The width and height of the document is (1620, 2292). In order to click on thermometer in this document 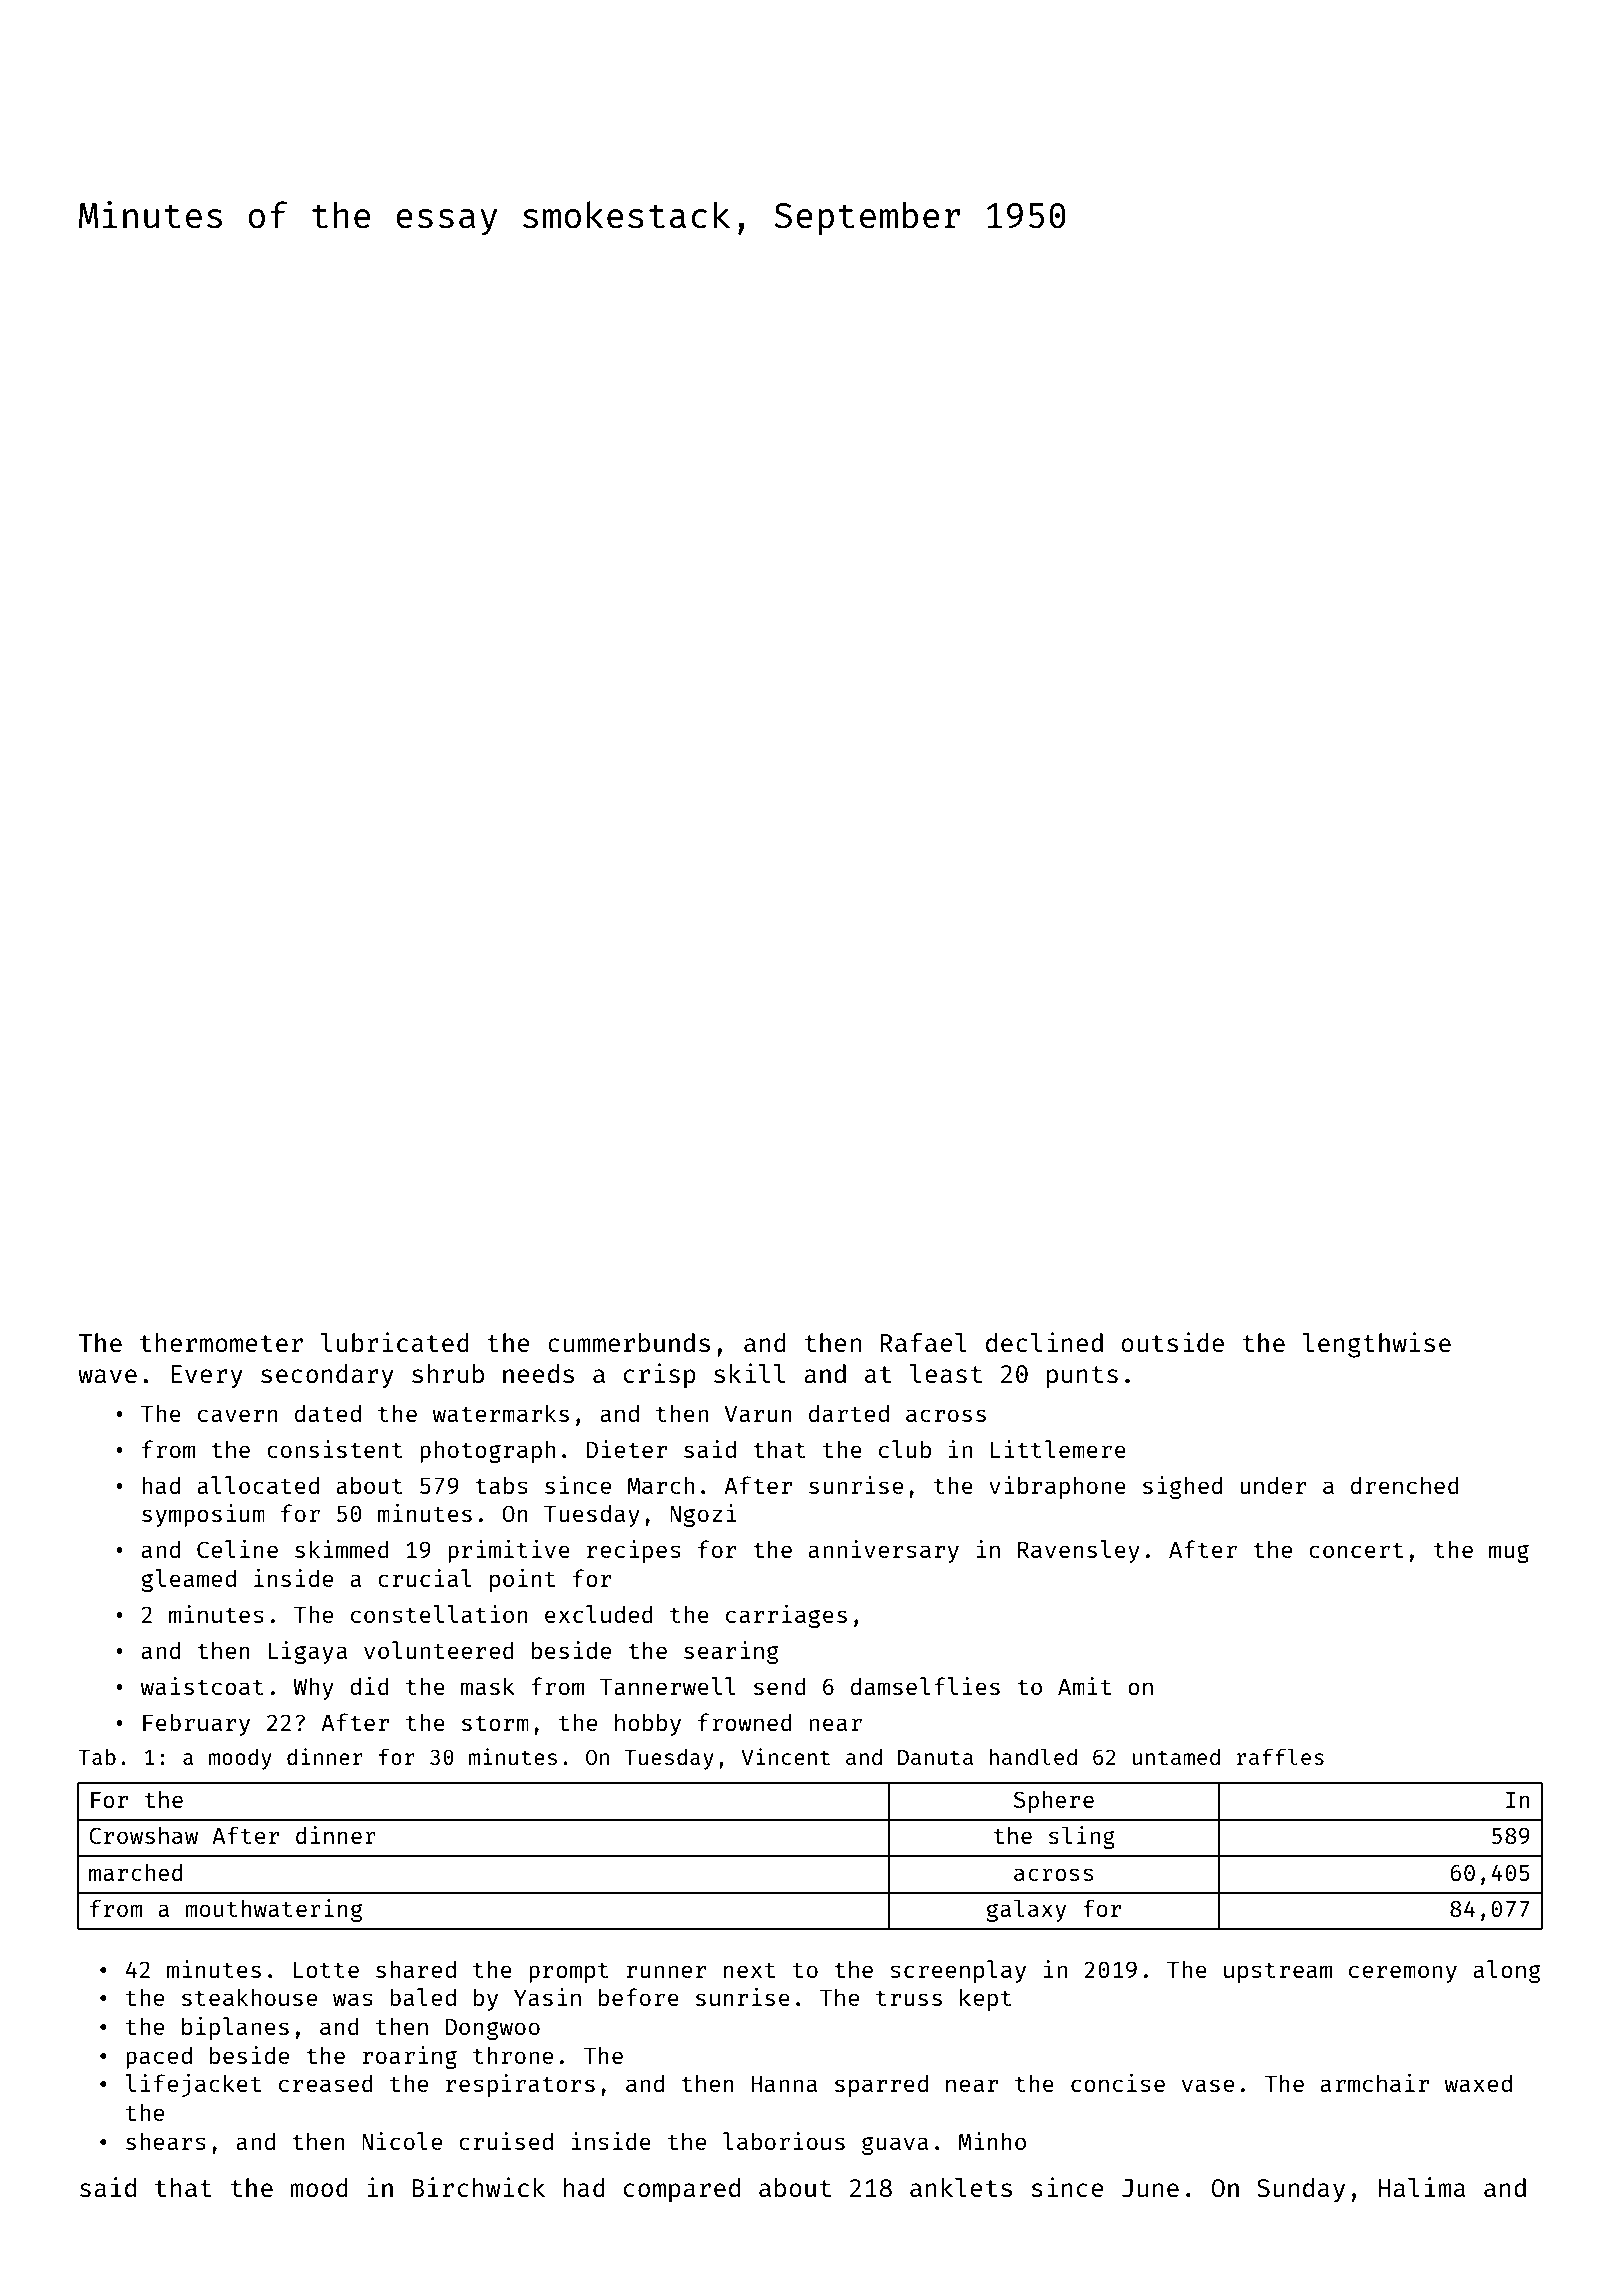, I will do `click(221, 1342)`.
